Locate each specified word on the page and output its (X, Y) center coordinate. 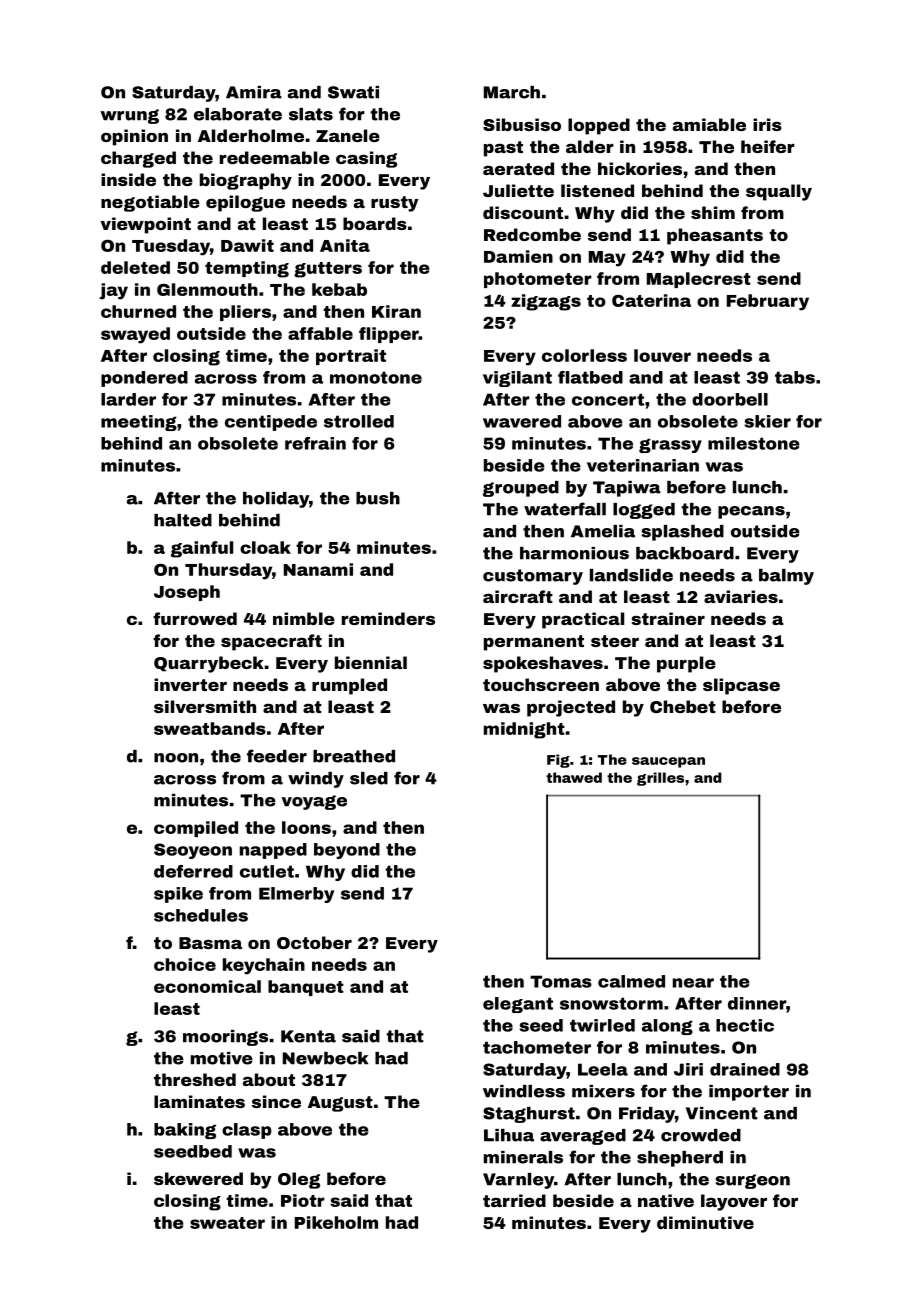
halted (183, 520)
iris (767, 124)
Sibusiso (522, 124)
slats (311, 114)
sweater (227, 1223)
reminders (388, 618)
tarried (514, 1200)
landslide (631, 575)
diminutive (705, 1222)
